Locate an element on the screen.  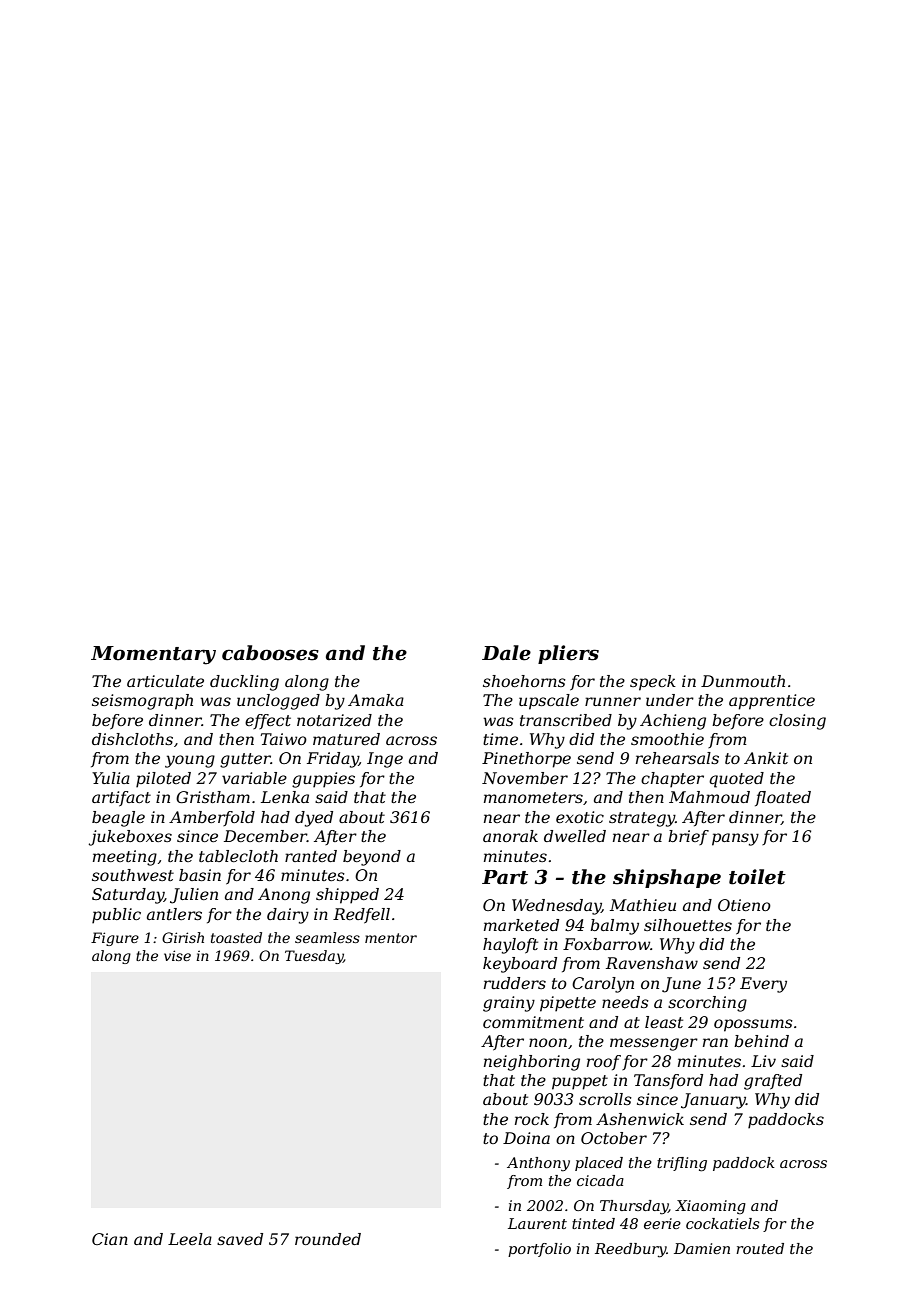
Dunmouth is located at coordinates (743, 681).
